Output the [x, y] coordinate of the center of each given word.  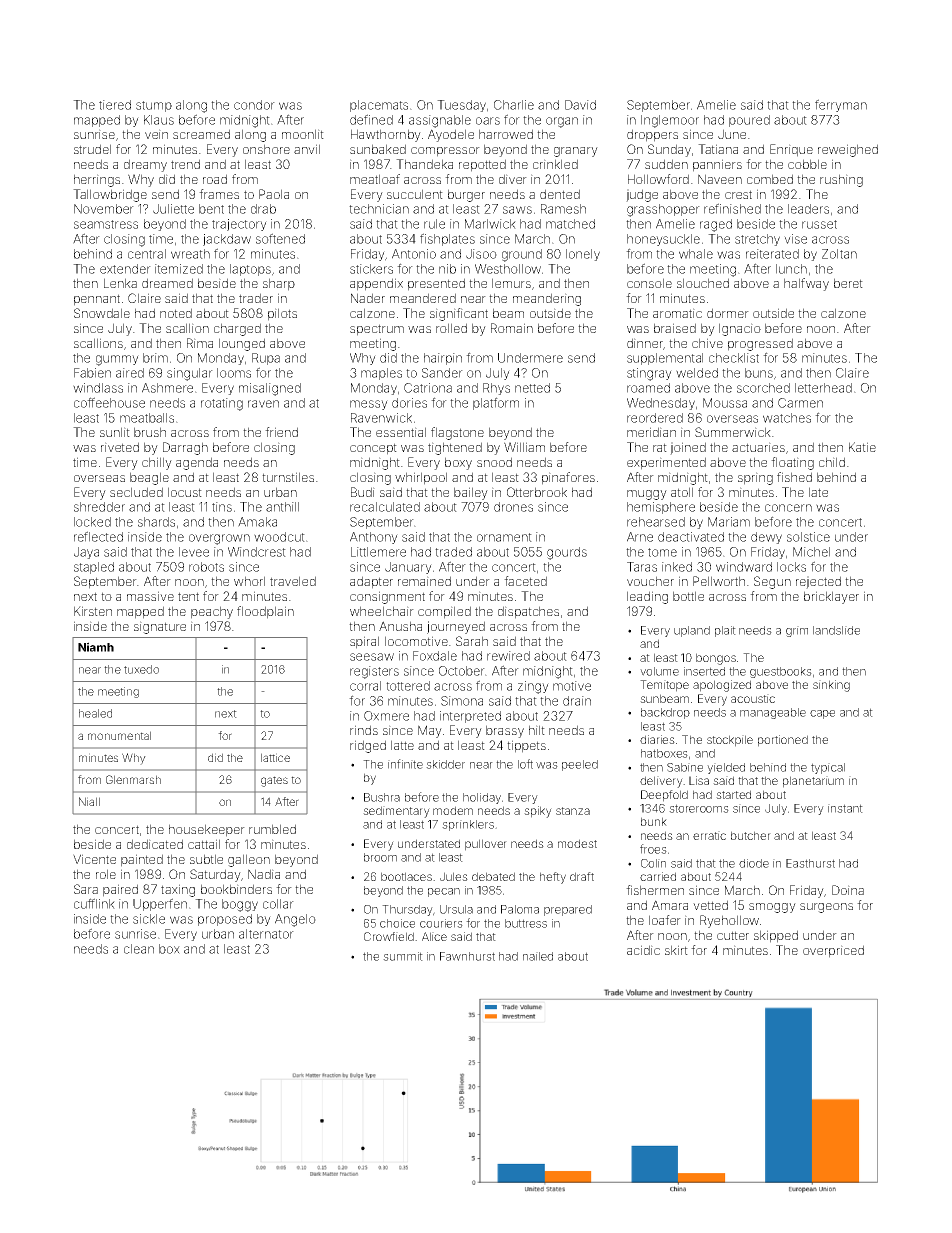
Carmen [800, 403]
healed [95, 713]
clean [139, 949]
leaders [808, 209]
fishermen [655, 890]
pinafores [568, 478]
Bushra [382, 797]
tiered [115, 105]
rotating [222, 404]
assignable [440, 121]
